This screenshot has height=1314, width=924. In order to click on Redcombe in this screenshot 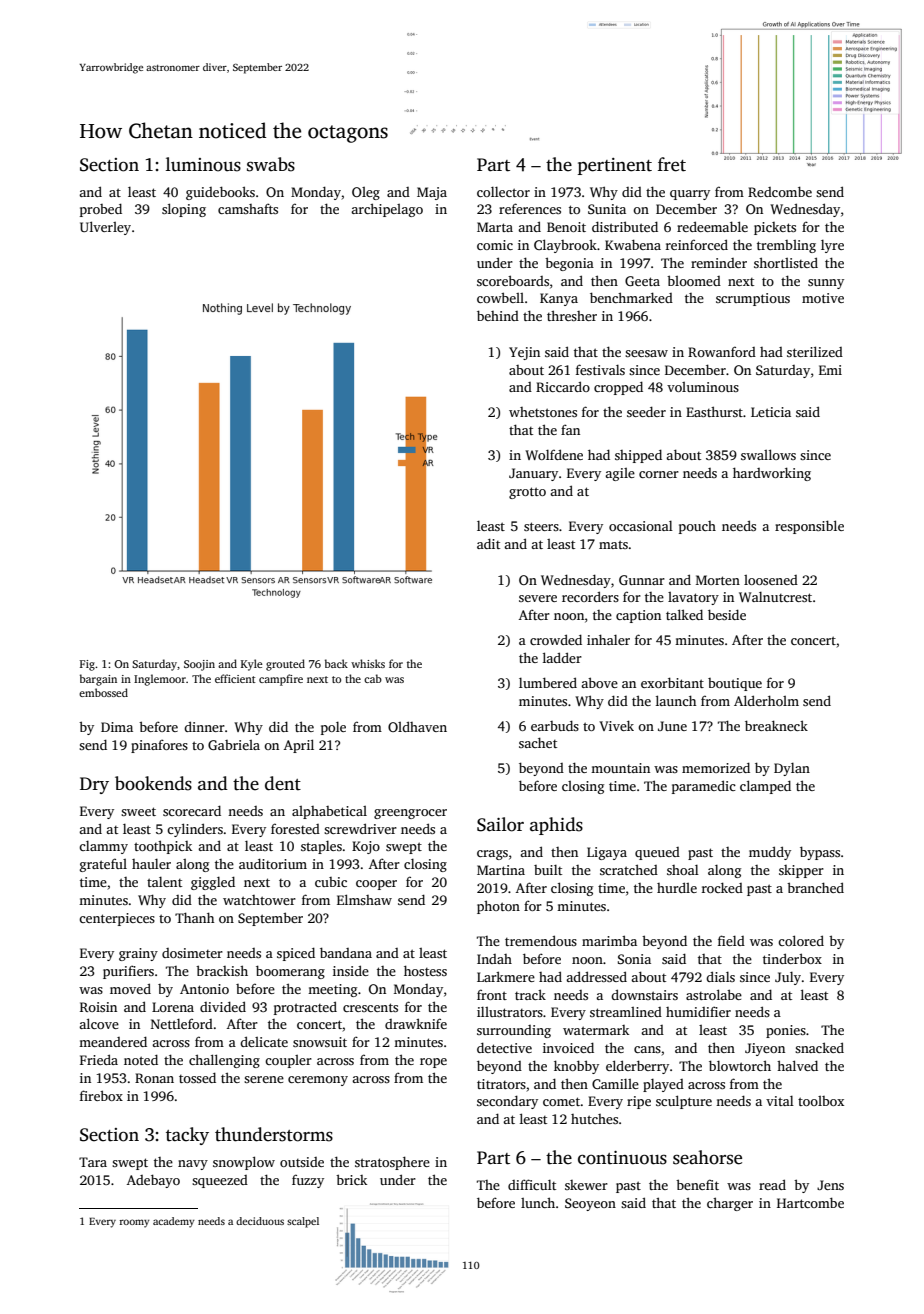, I will do `click(780, 191)`.
